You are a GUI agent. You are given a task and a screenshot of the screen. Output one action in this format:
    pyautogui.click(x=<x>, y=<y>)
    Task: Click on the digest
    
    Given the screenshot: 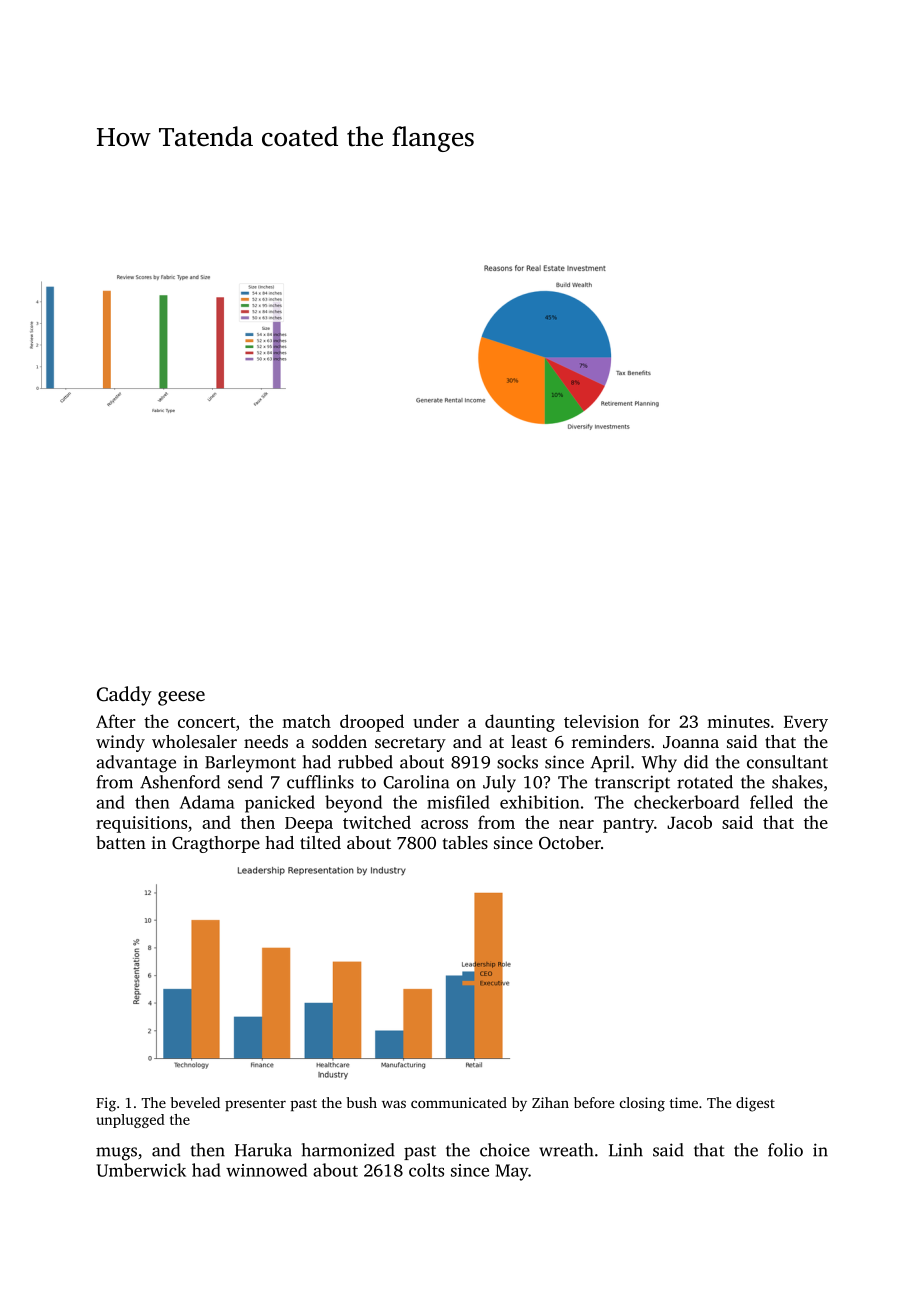 What is the action you would take?
    pyautogui.click(x=755, y=1104)
